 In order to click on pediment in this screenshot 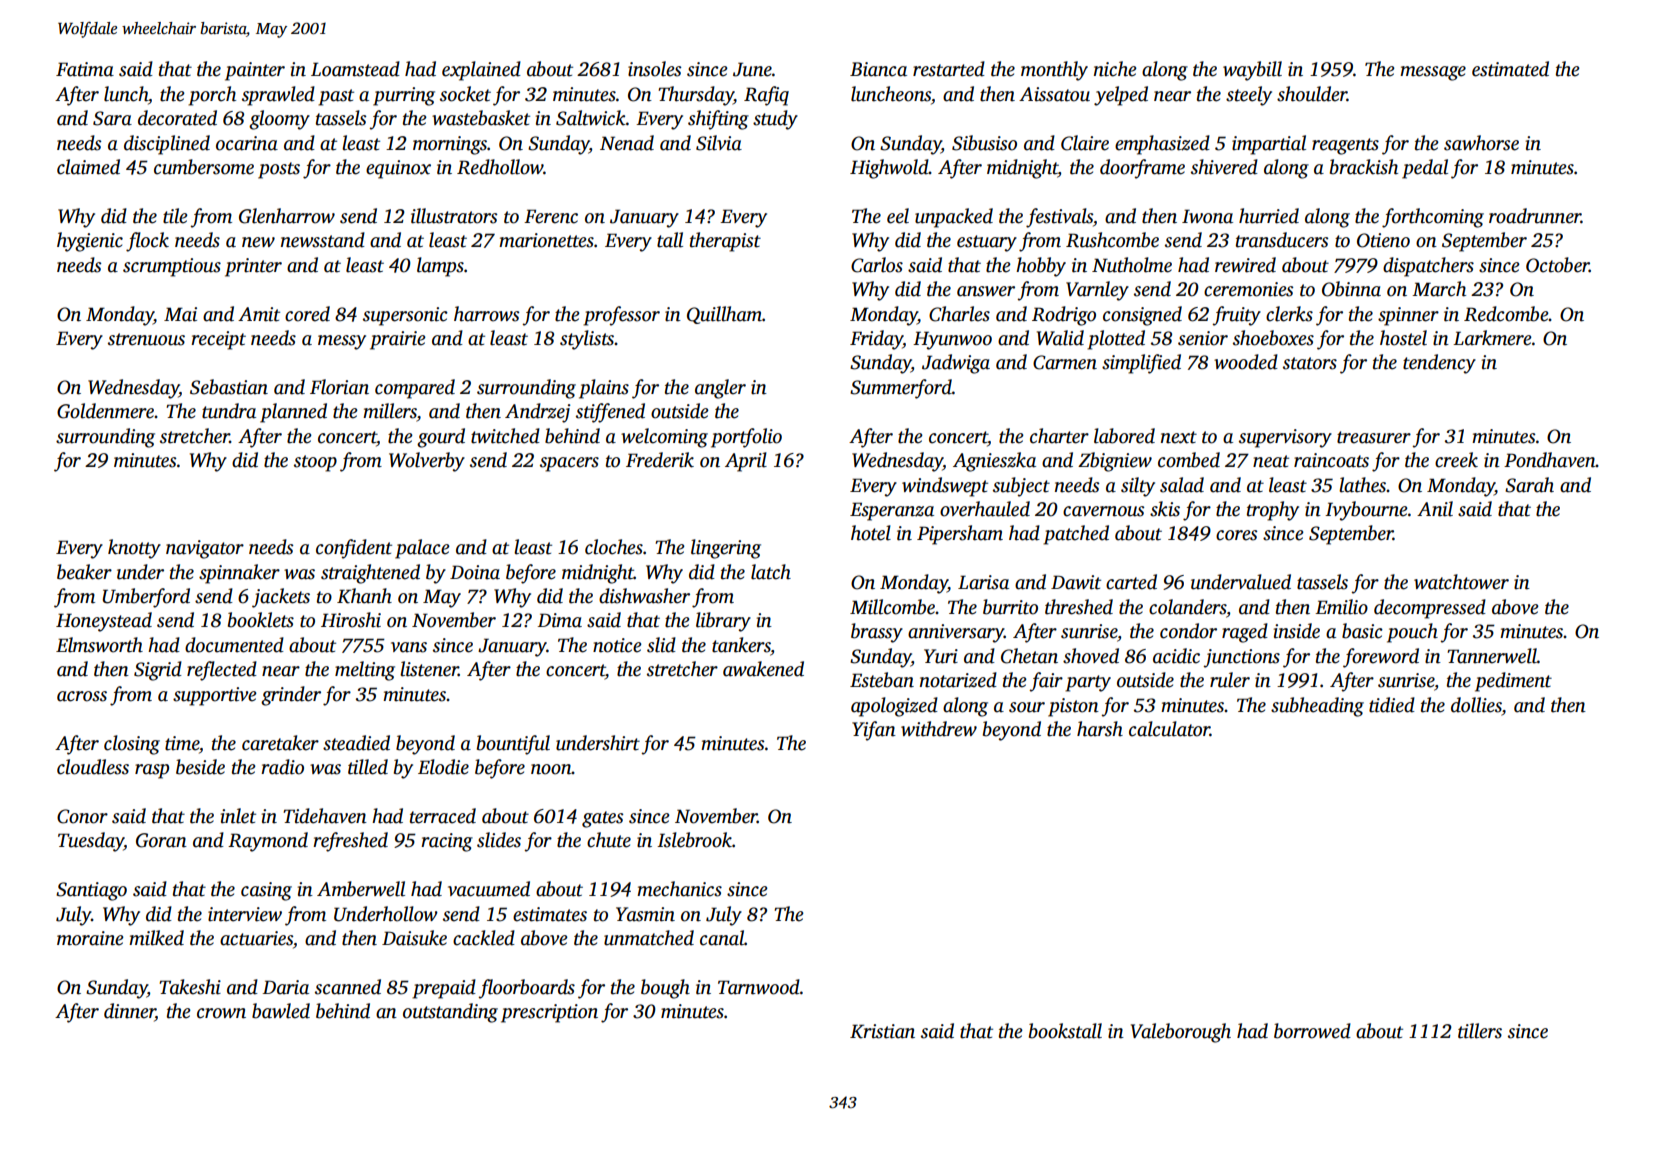, I will do `click(1513, 682)`.
